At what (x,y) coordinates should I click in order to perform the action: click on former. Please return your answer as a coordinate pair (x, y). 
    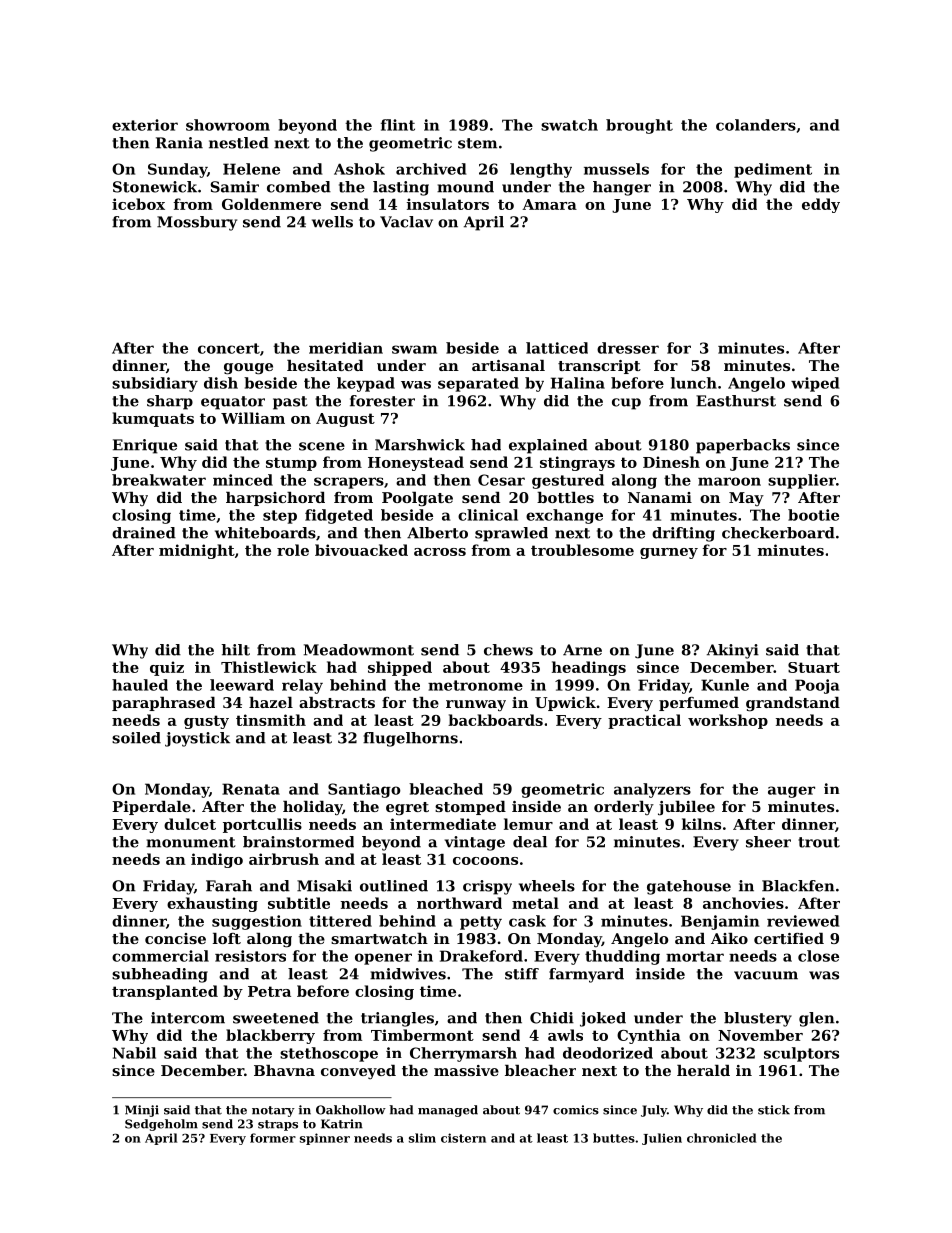
    Looking at the image, I should click on (273, 1138).
